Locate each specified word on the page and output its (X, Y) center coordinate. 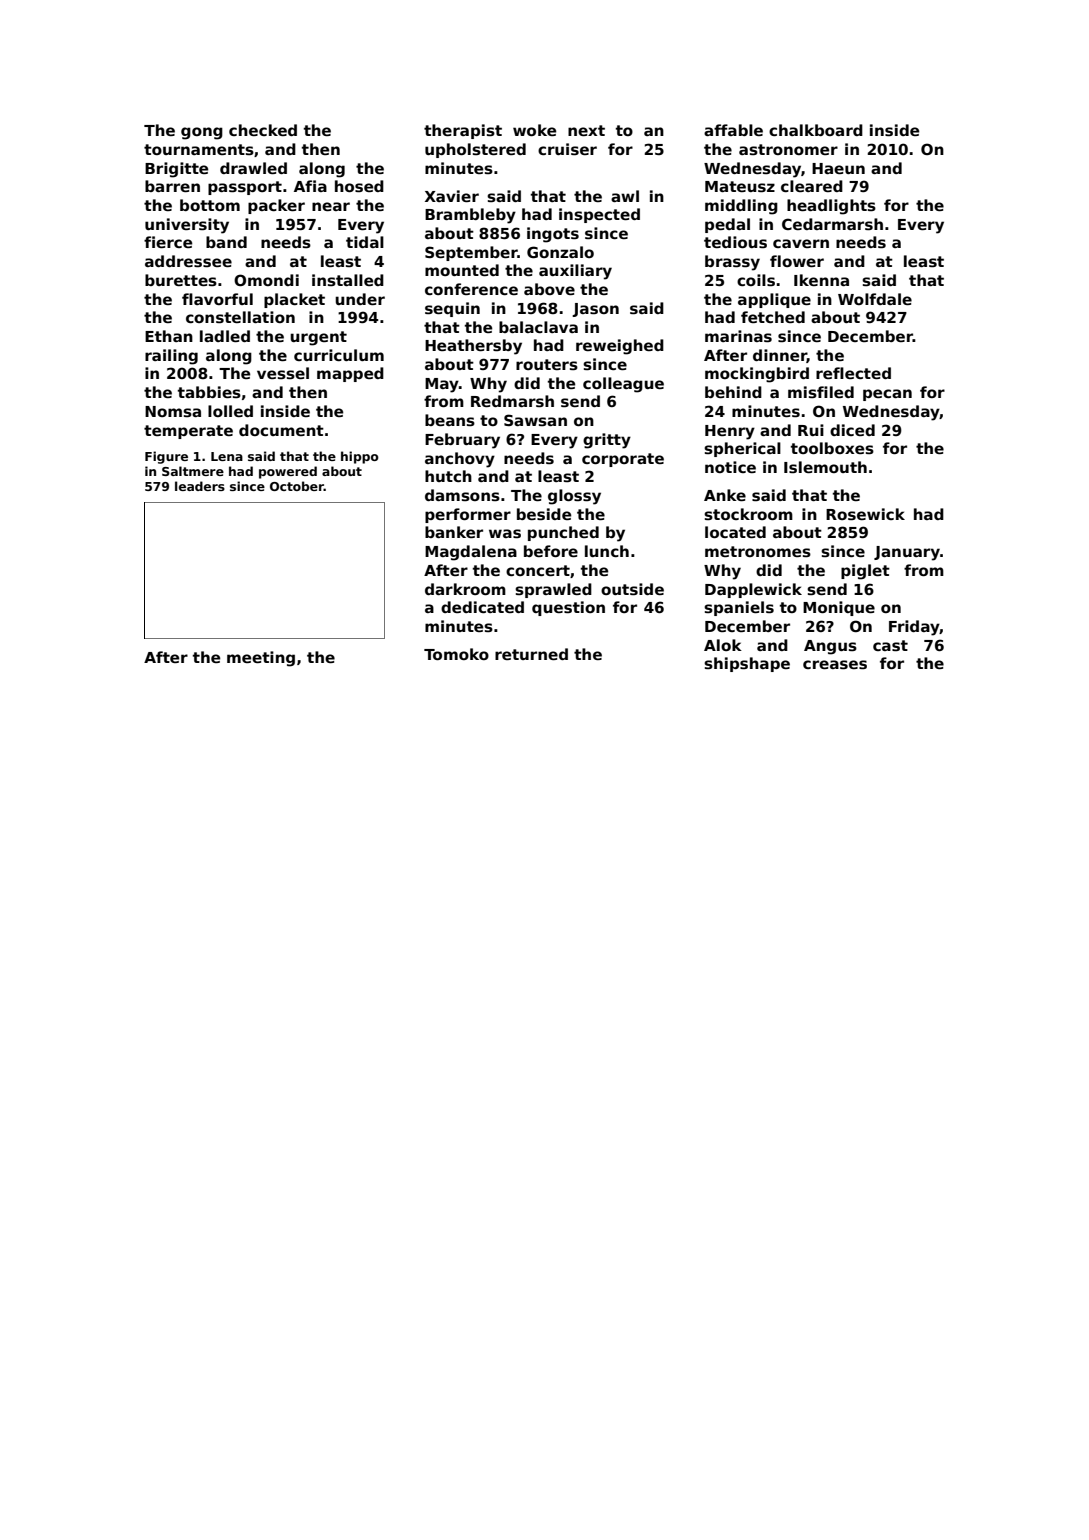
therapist (463, 131)
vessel (283, 373)
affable (733, 130)
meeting (261, 659)
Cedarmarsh (832, 224)
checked (263, 130)
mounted (462, 270)
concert (538, 570)
